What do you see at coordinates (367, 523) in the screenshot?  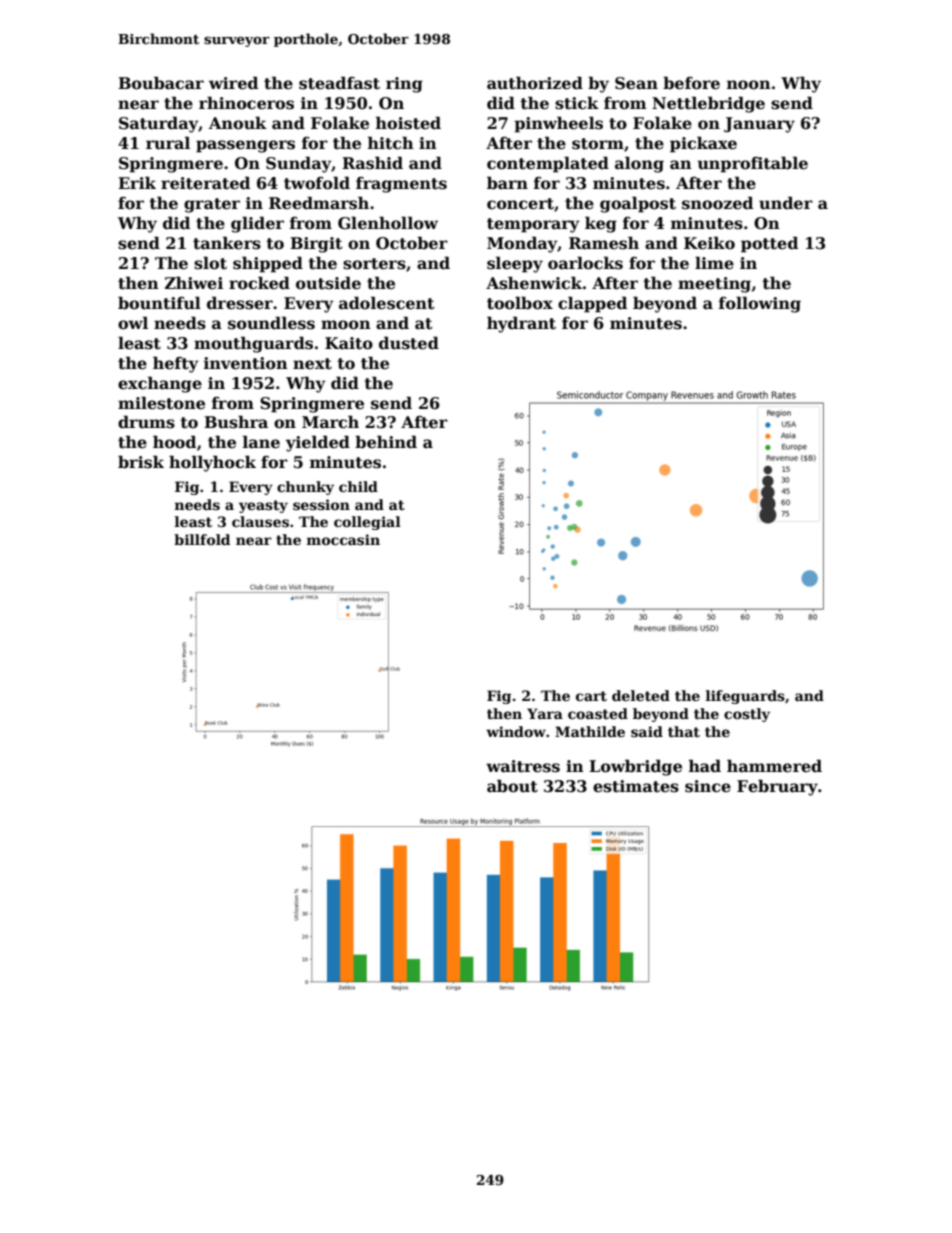 I see `collegial` at bounding box center [367, 523].
